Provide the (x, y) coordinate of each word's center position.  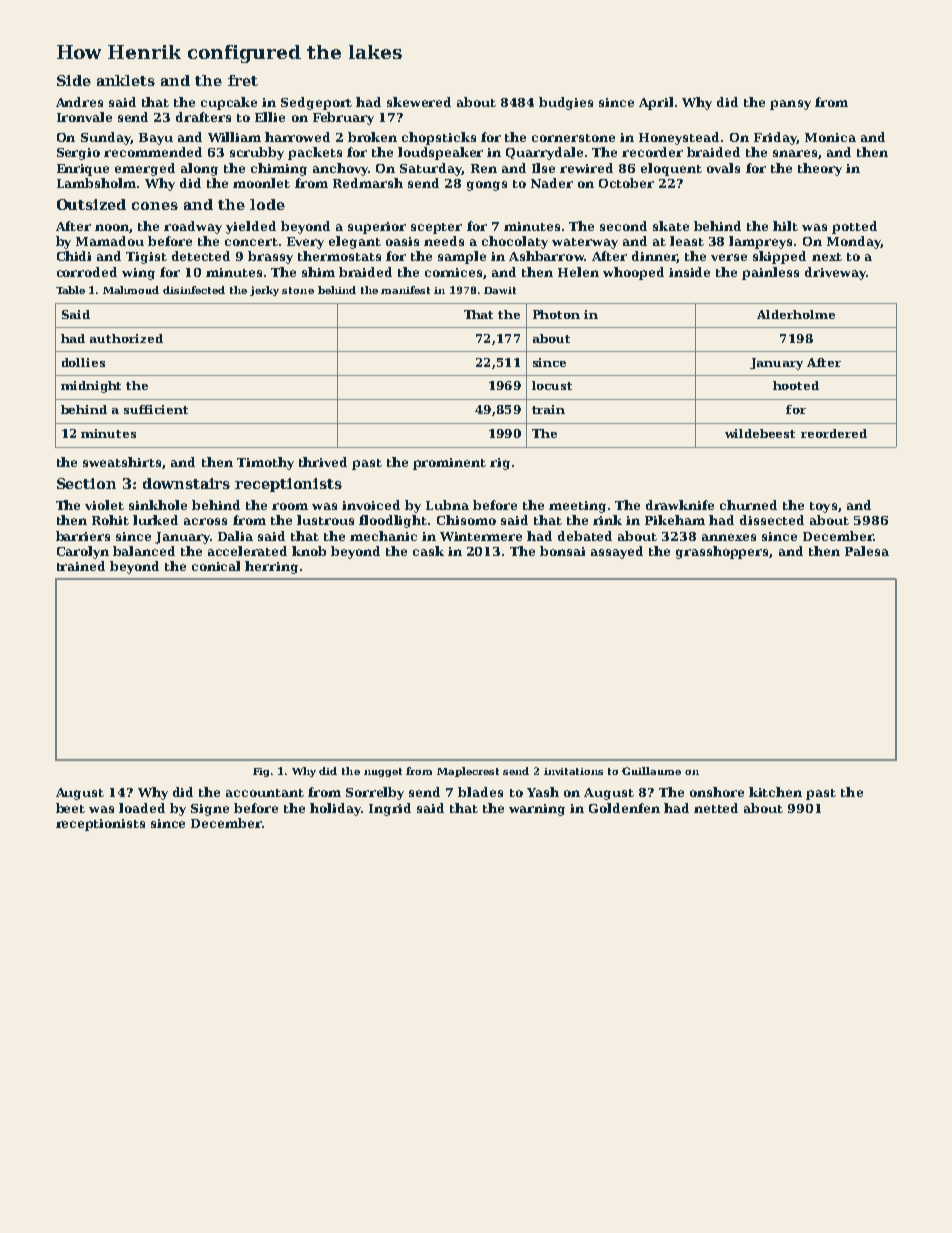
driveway (835, 273)
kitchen (775, 792)
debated (585, 536)
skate (671, 226)
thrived (323, 462)
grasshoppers (722, 552)
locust (552, 385)
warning (537, 810)
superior (377, 228)
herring (271, 567)
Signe (210, 810)
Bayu (156, 139)
